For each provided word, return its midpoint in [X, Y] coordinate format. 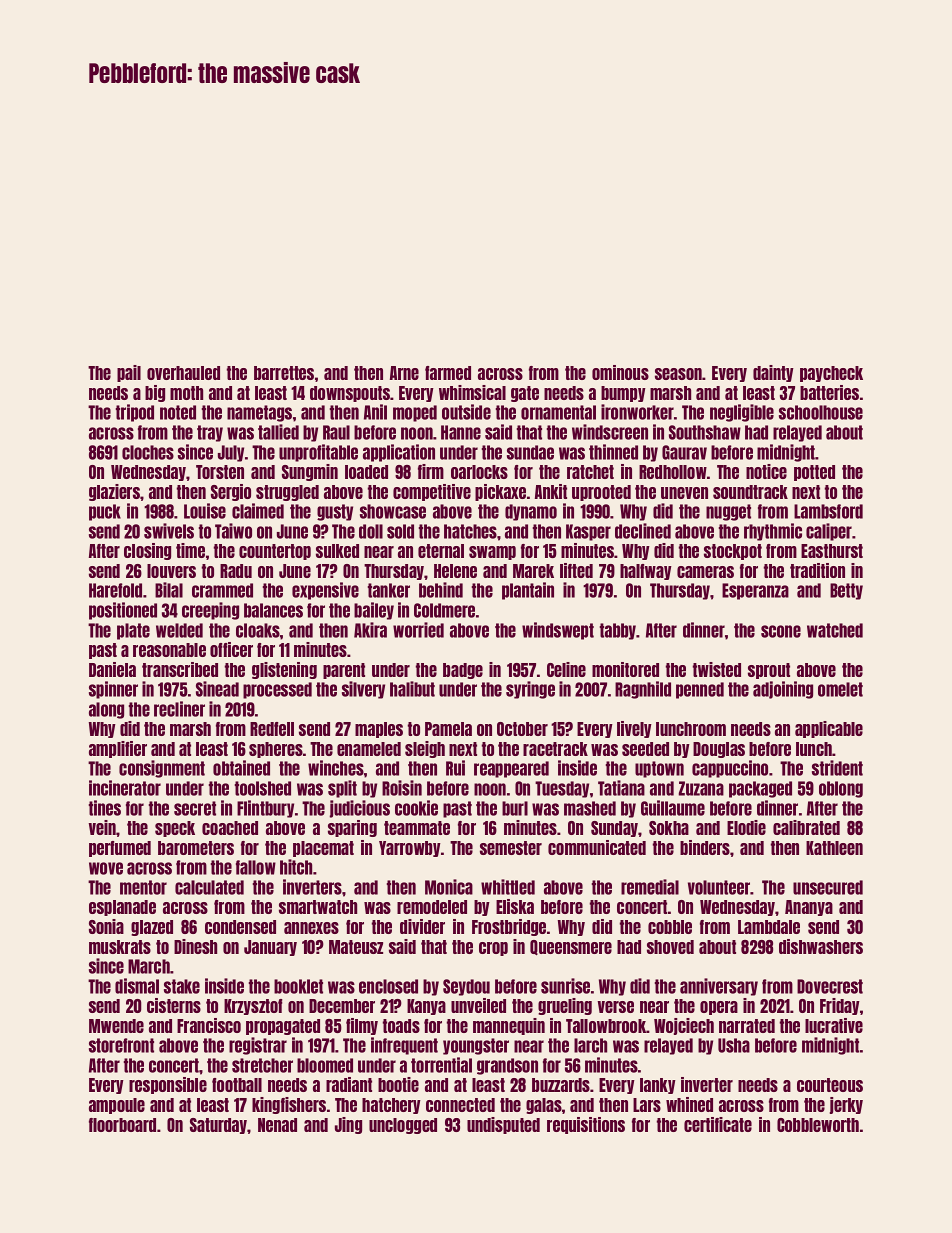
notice [766, 471]
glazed [152, 928]
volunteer [719, 887]
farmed [448, 373]
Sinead [217, 689]
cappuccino [730, 769]
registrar [258, 1046]
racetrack [555, 749]
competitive [432, 492]
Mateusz [356, 947]
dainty [773, 373]
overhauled [183, 373]
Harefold [115, 590]
